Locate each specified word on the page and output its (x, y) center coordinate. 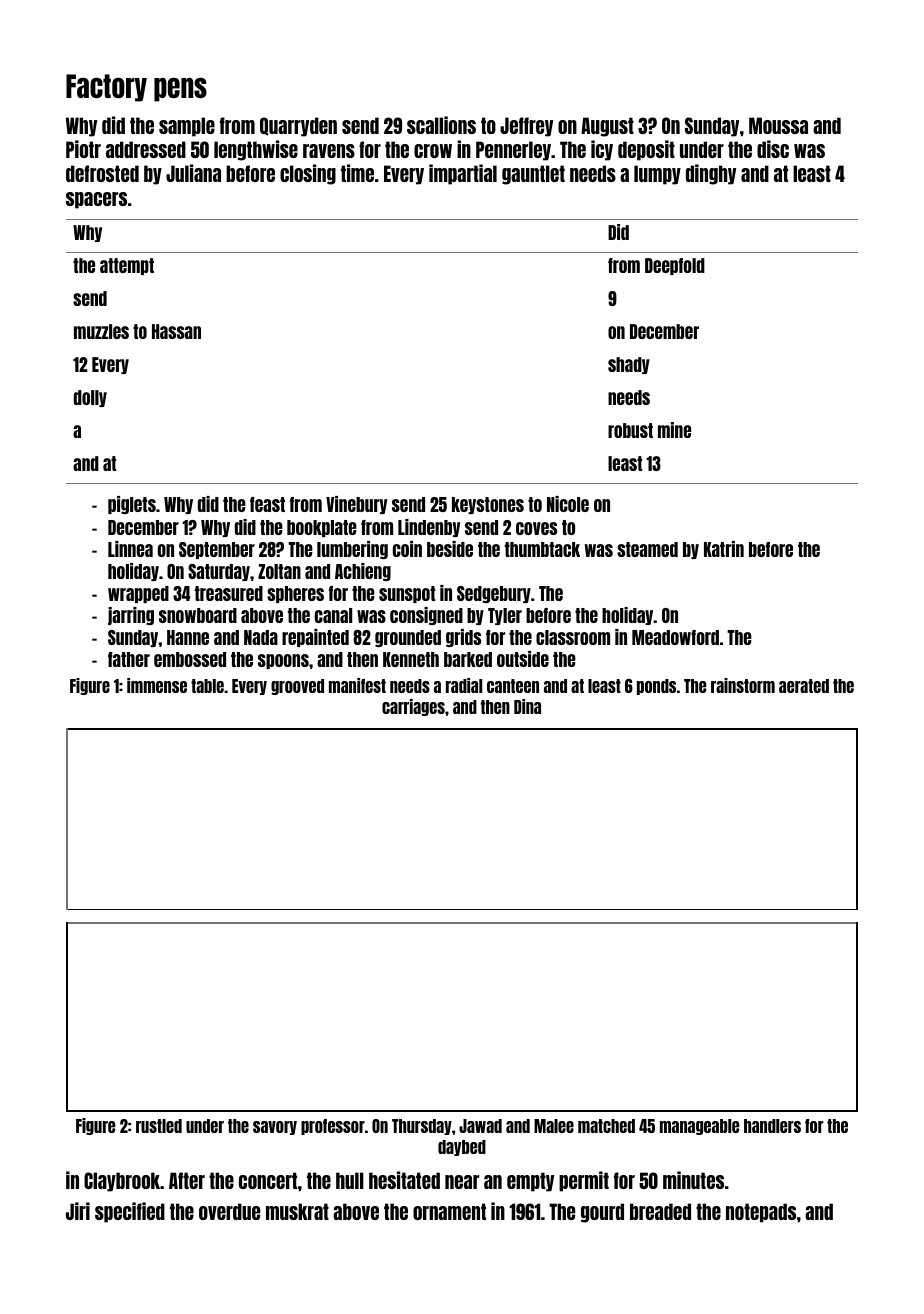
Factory (106, 88)
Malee (554, 1126)
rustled (159, 1126)
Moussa (778, 125)
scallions (441, 125)
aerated (804, 686)
